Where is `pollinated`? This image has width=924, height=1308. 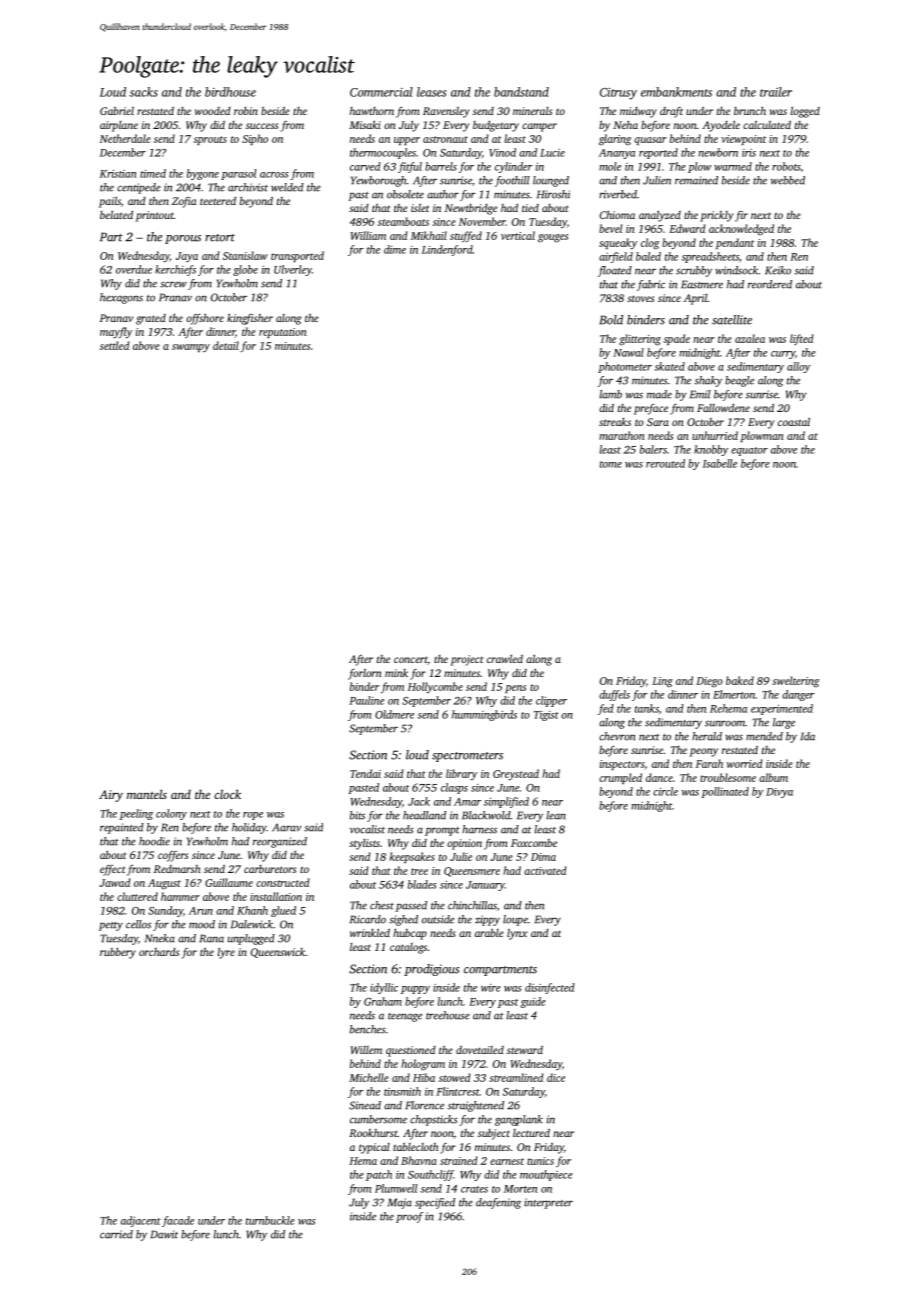
pollinated is located at coordinates (725, 792).
